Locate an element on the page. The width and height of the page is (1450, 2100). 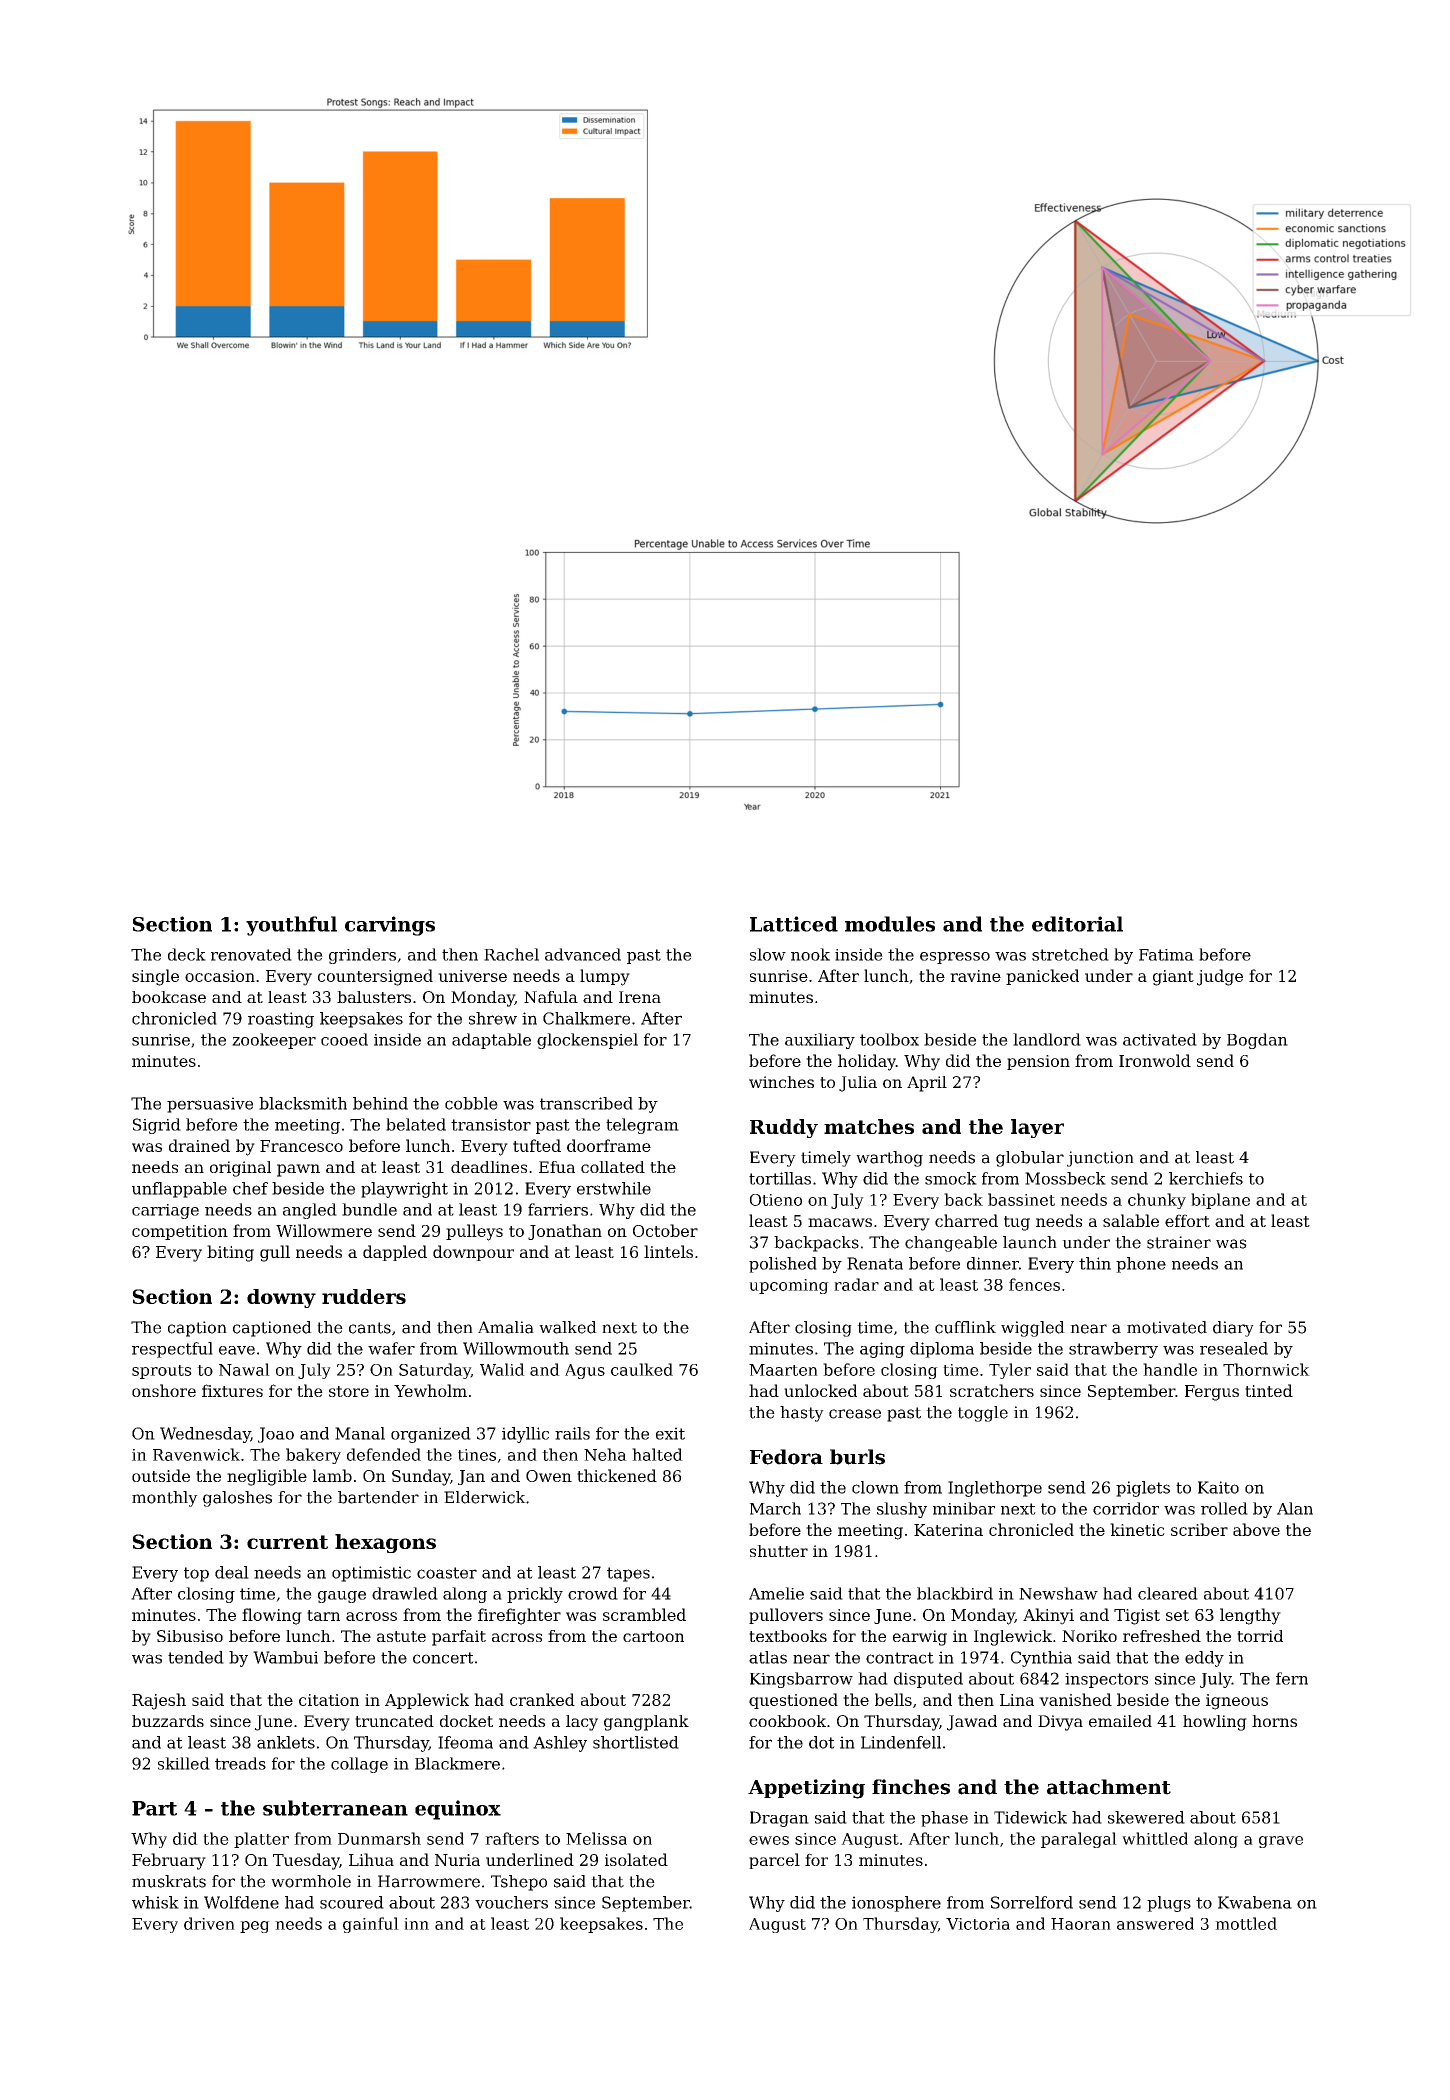
textbooks is located at coordinates (788, 1636).
